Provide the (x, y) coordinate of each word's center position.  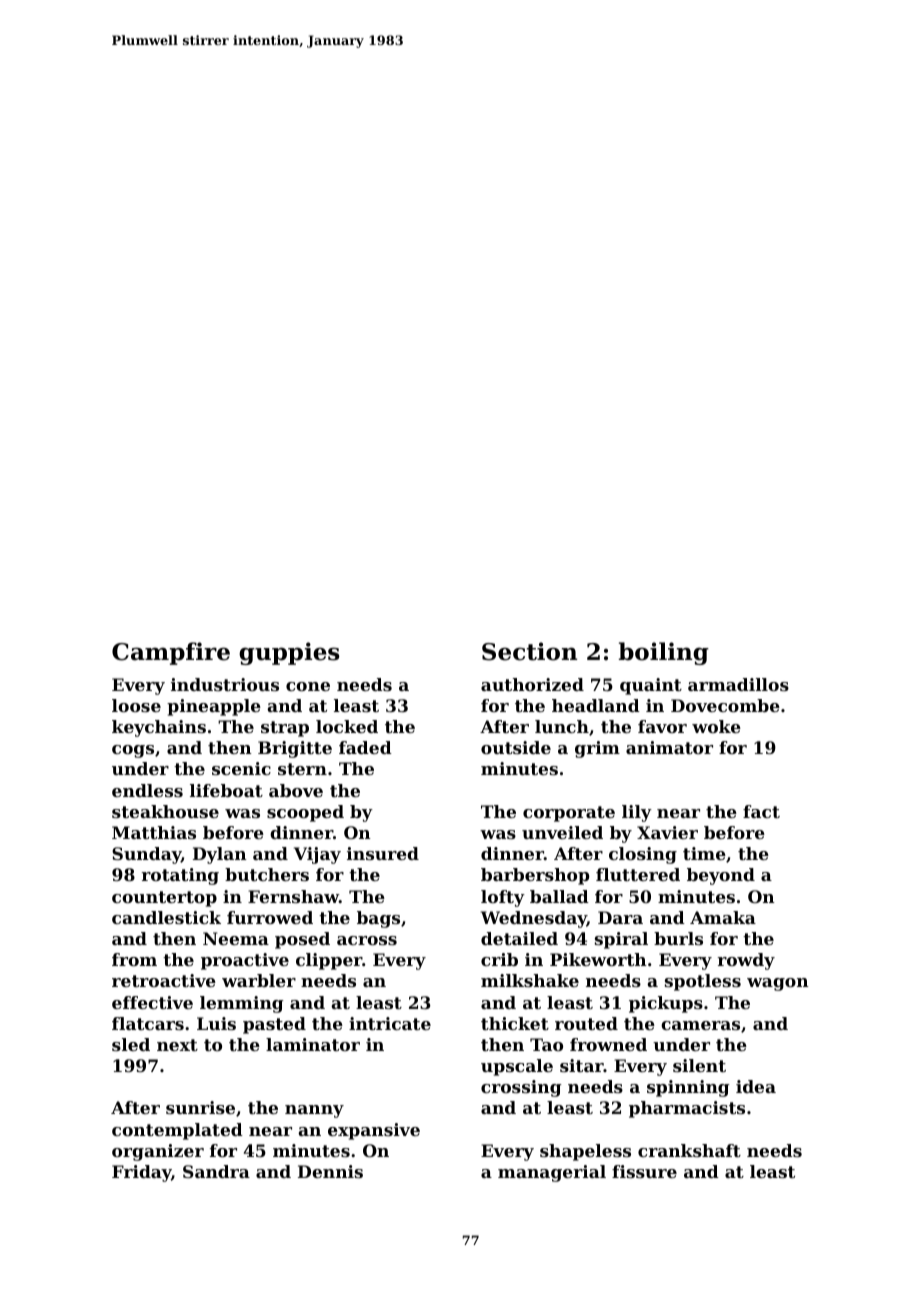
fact (761, 811)
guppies (289, 653)
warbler (259, 980)
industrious (225, 684)
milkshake (530, 980)
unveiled (562, 832)
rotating (180, 876)
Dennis (330, 1171)
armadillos (738, 684)
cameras (700, 1025)
